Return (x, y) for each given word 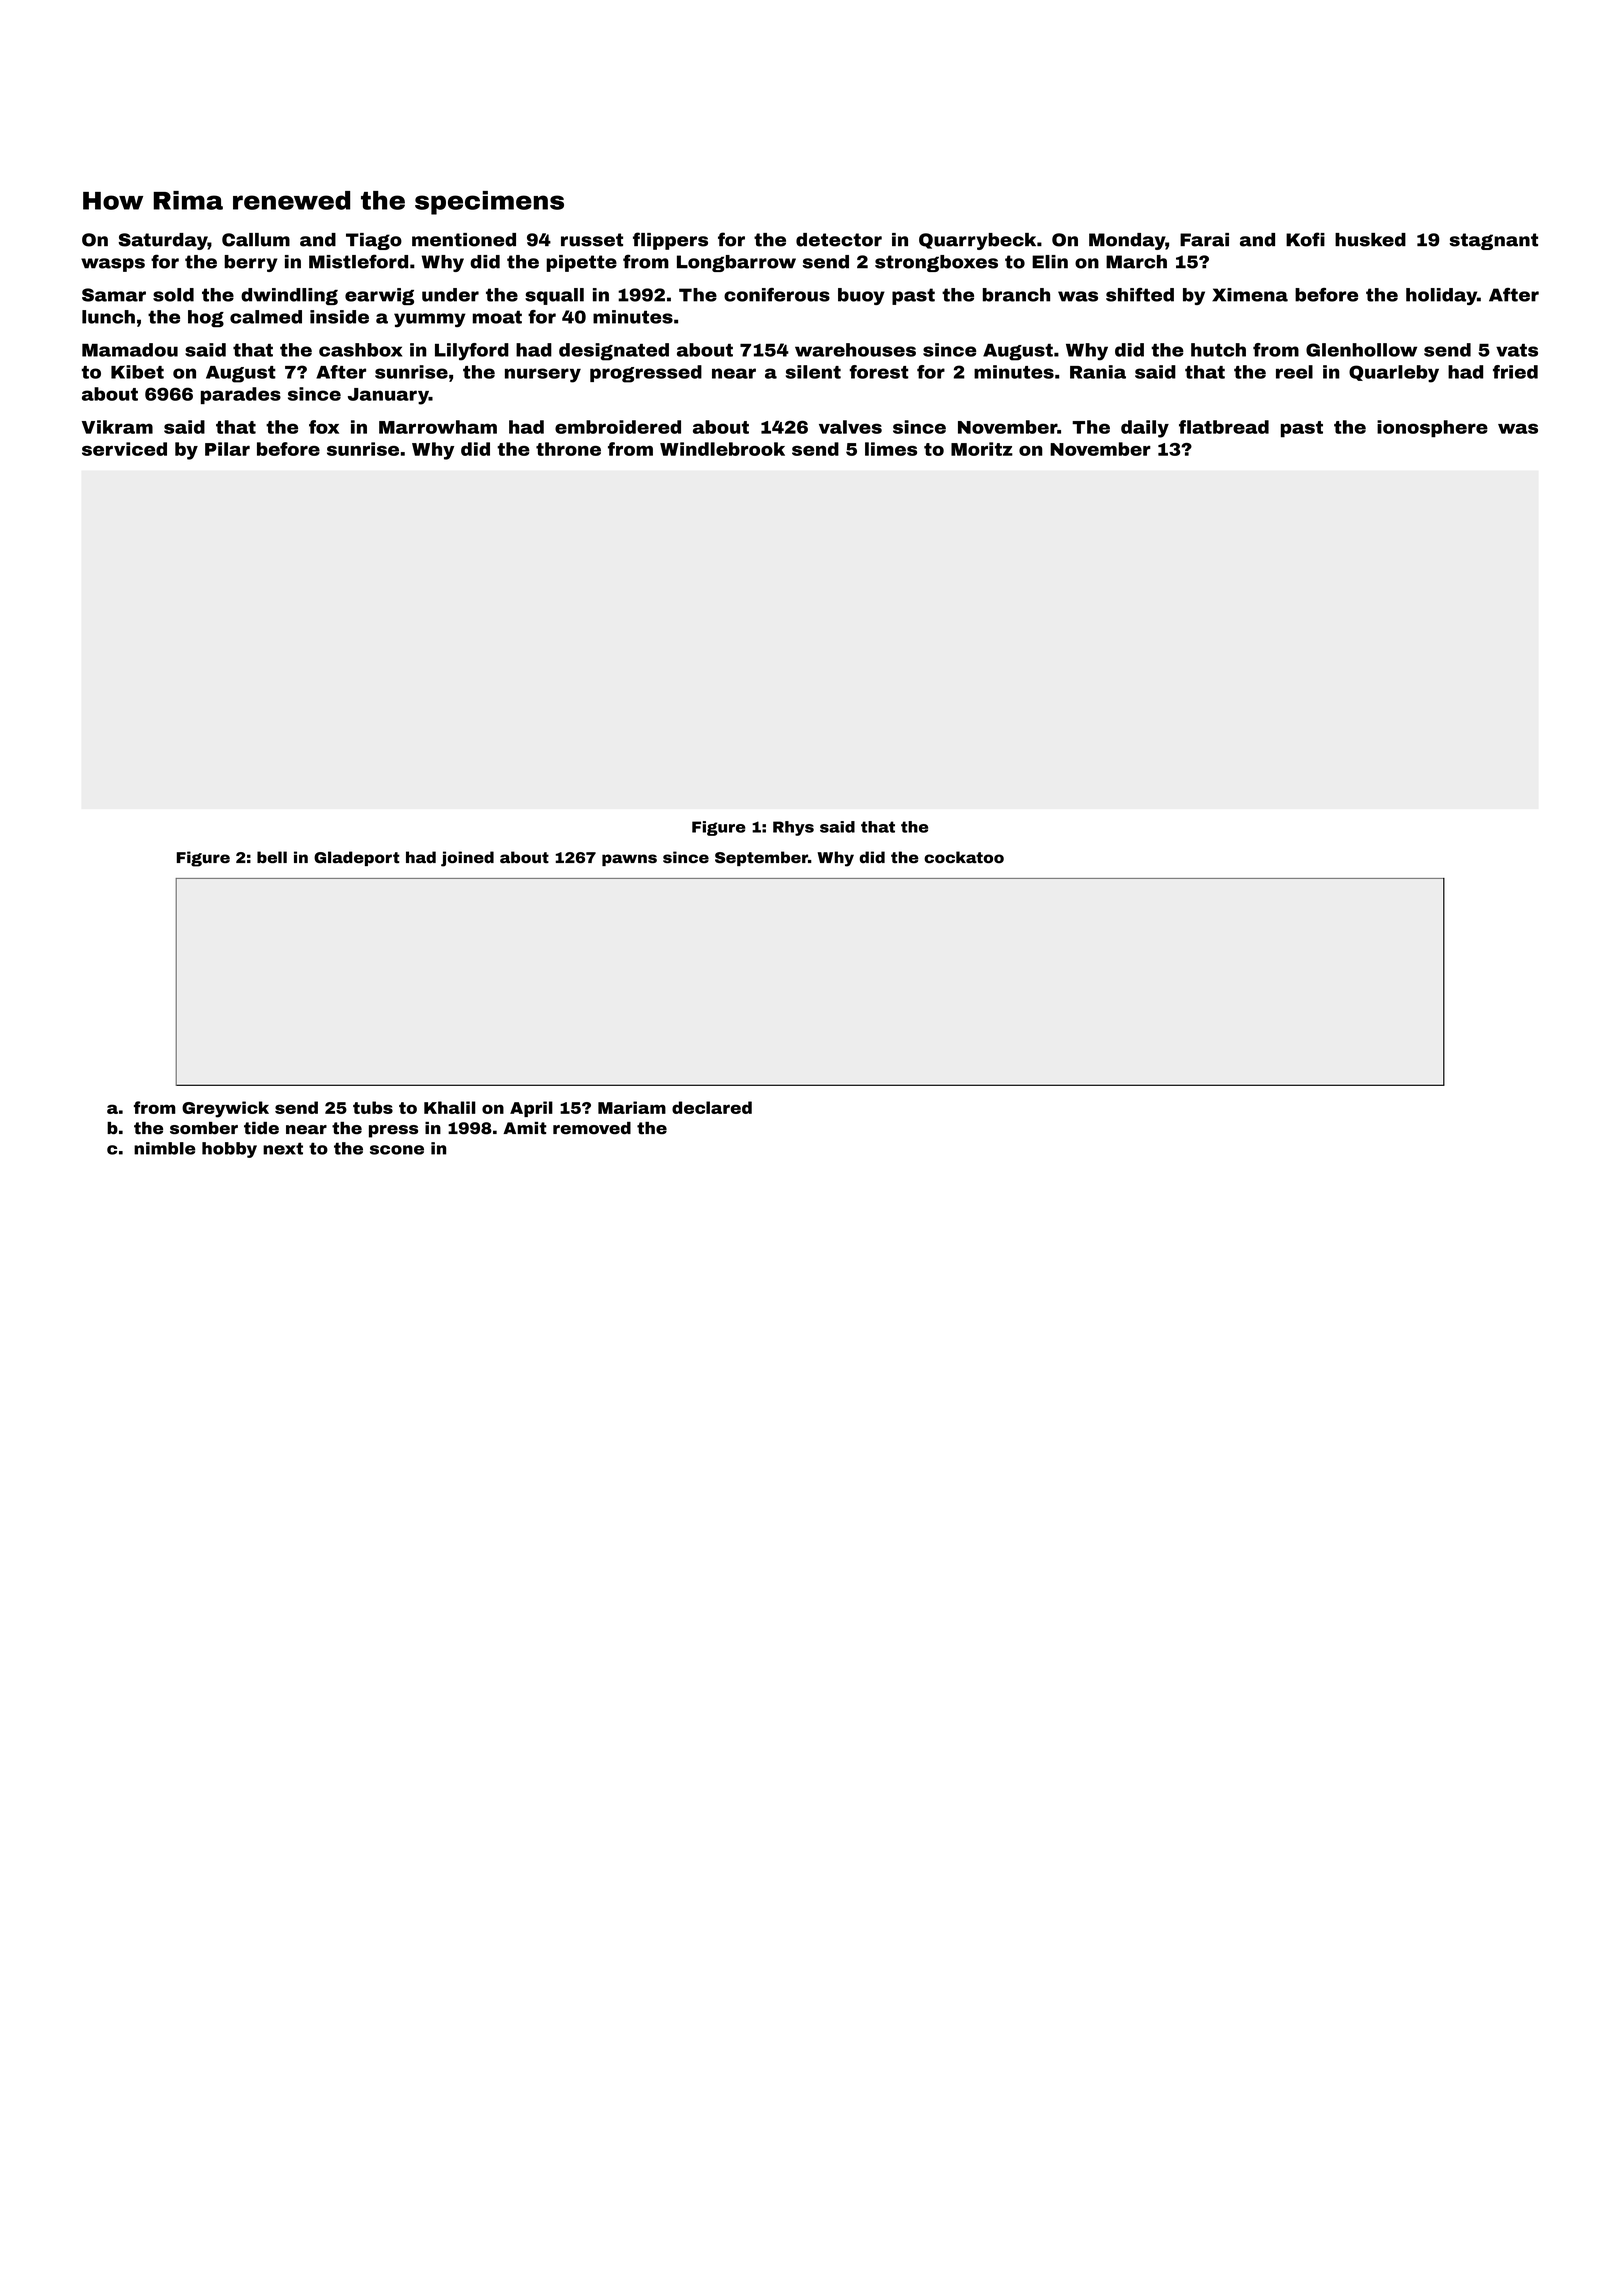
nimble (164, 1148)
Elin (1050, 262)
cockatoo (964, 857)
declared (712, 1107)
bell (272, 857)
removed (592, 1128)
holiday (1441, 296)
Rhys (793, 828)
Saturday (163, 241)
